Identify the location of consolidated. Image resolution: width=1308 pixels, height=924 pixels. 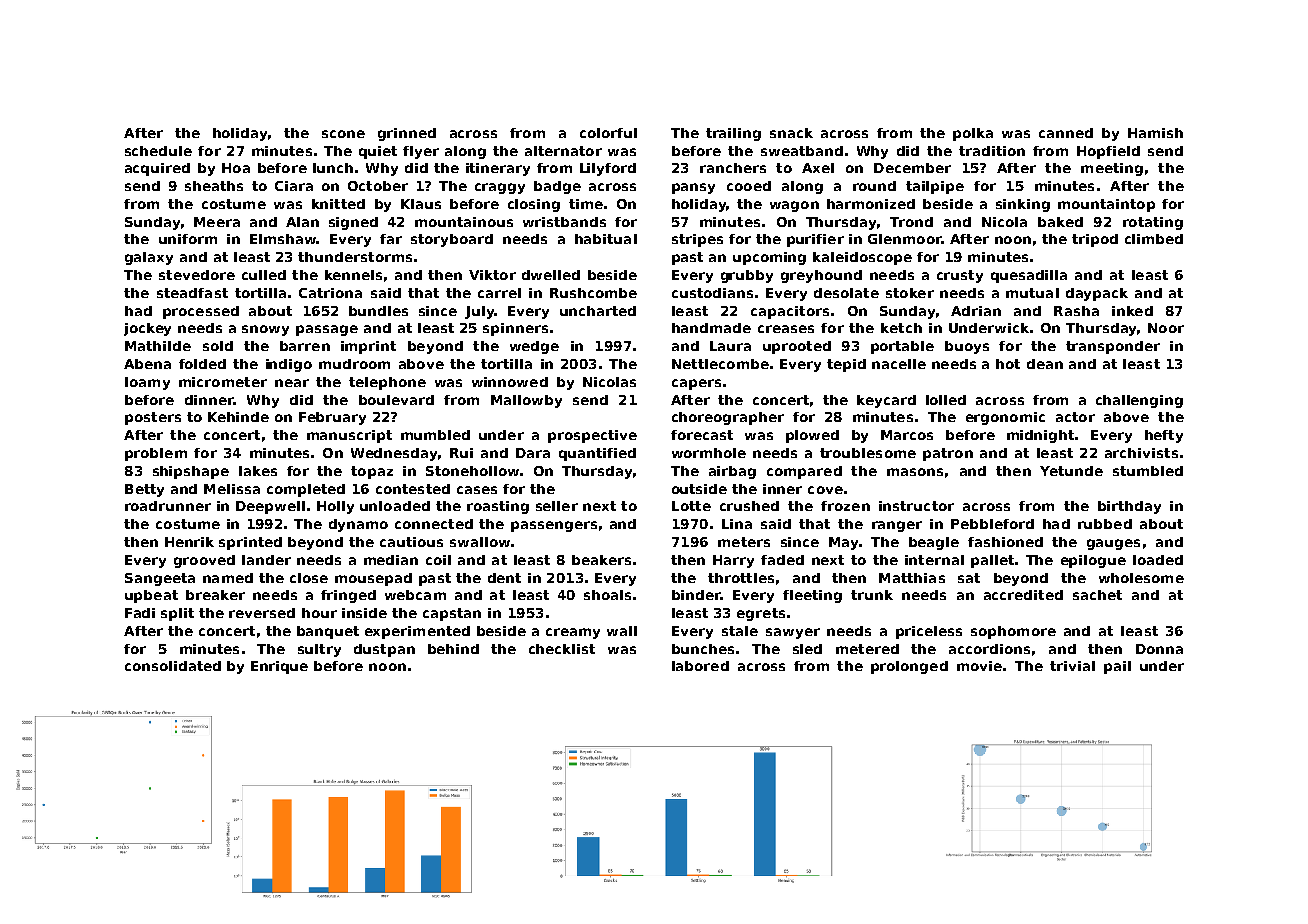
(173, 666).
